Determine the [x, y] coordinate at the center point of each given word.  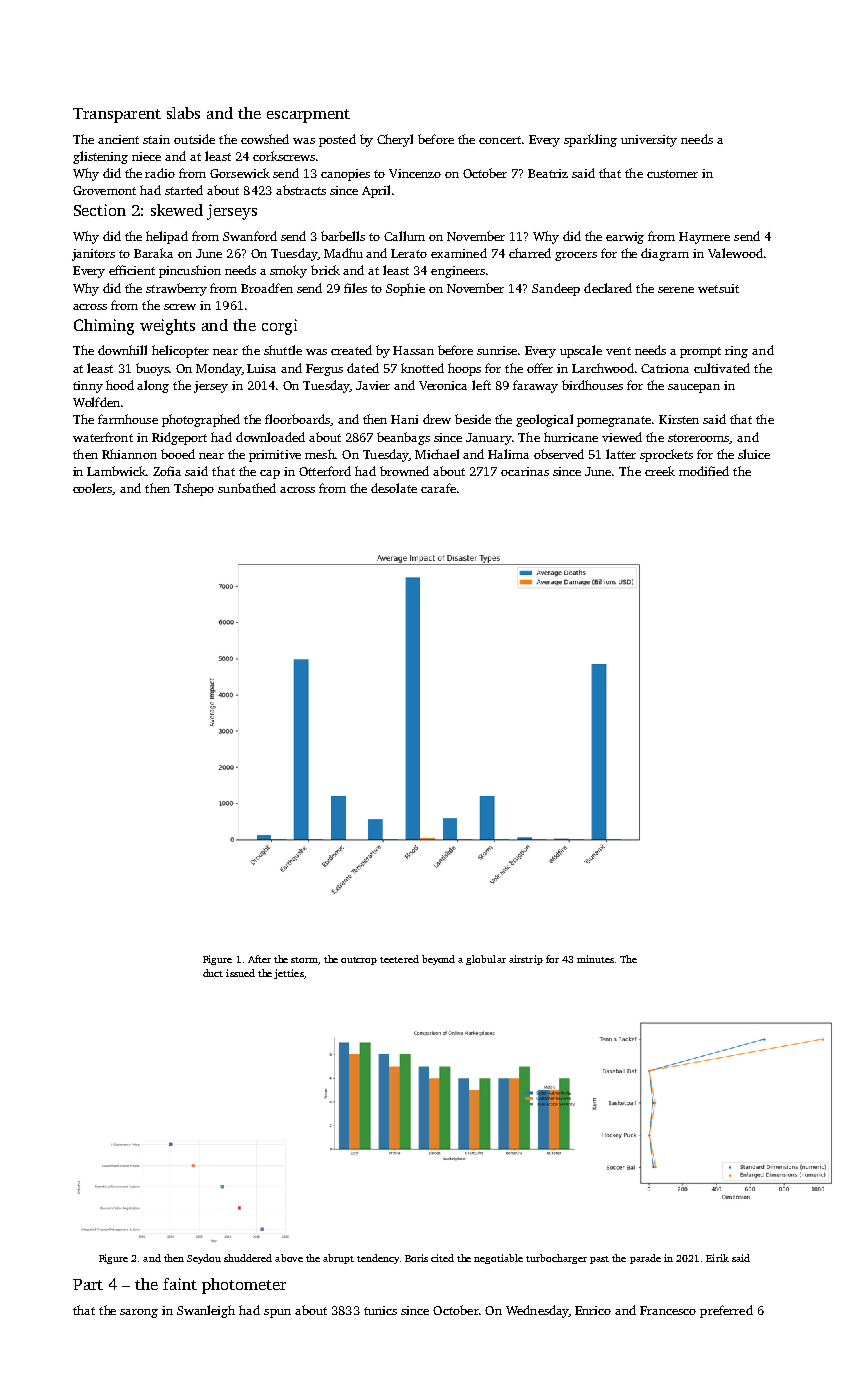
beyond [438, 960]
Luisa [261, 368]
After [259, 959]
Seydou [204, 1259]
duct [213, 973]
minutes [595, 959]
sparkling [590, 140]
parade [645, 1259]
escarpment [308, 116]
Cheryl [395, 140]
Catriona [665, 368]
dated [363, 368]
